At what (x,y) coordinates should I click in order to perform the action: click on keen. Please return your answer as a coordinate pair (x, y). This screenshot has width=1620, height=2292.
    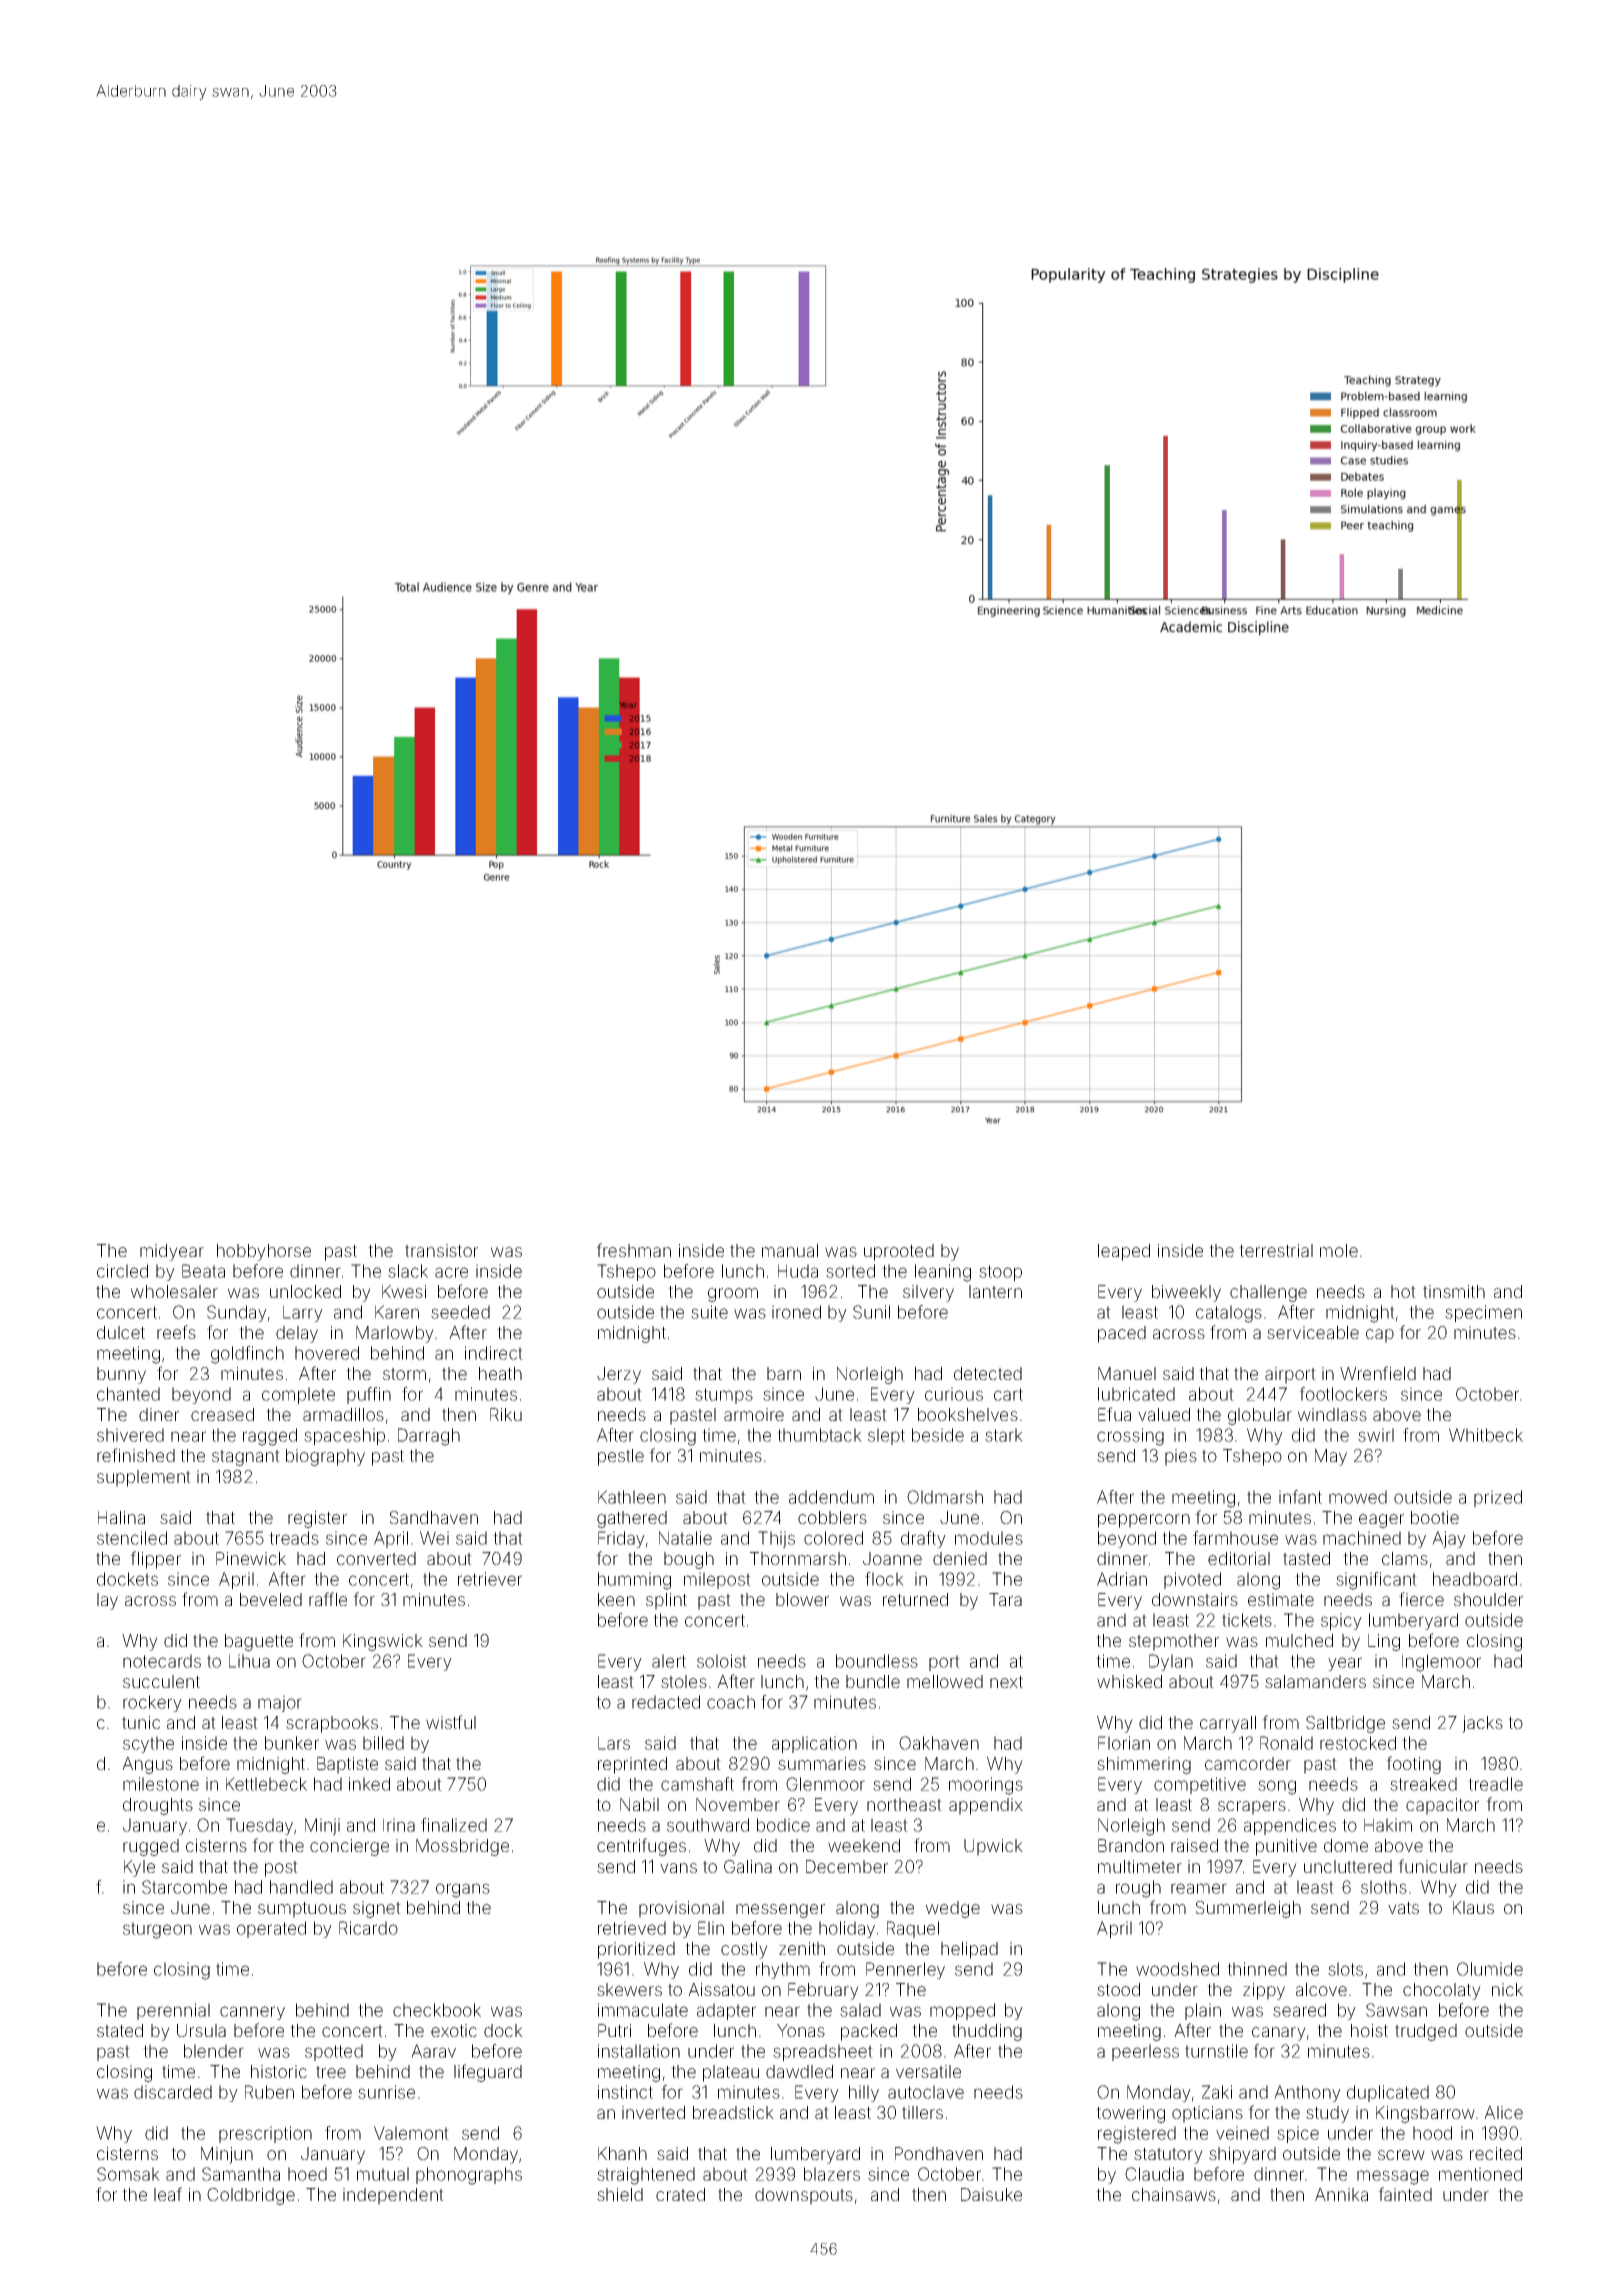
    Looking at the image, I should click on (616, 1599).
